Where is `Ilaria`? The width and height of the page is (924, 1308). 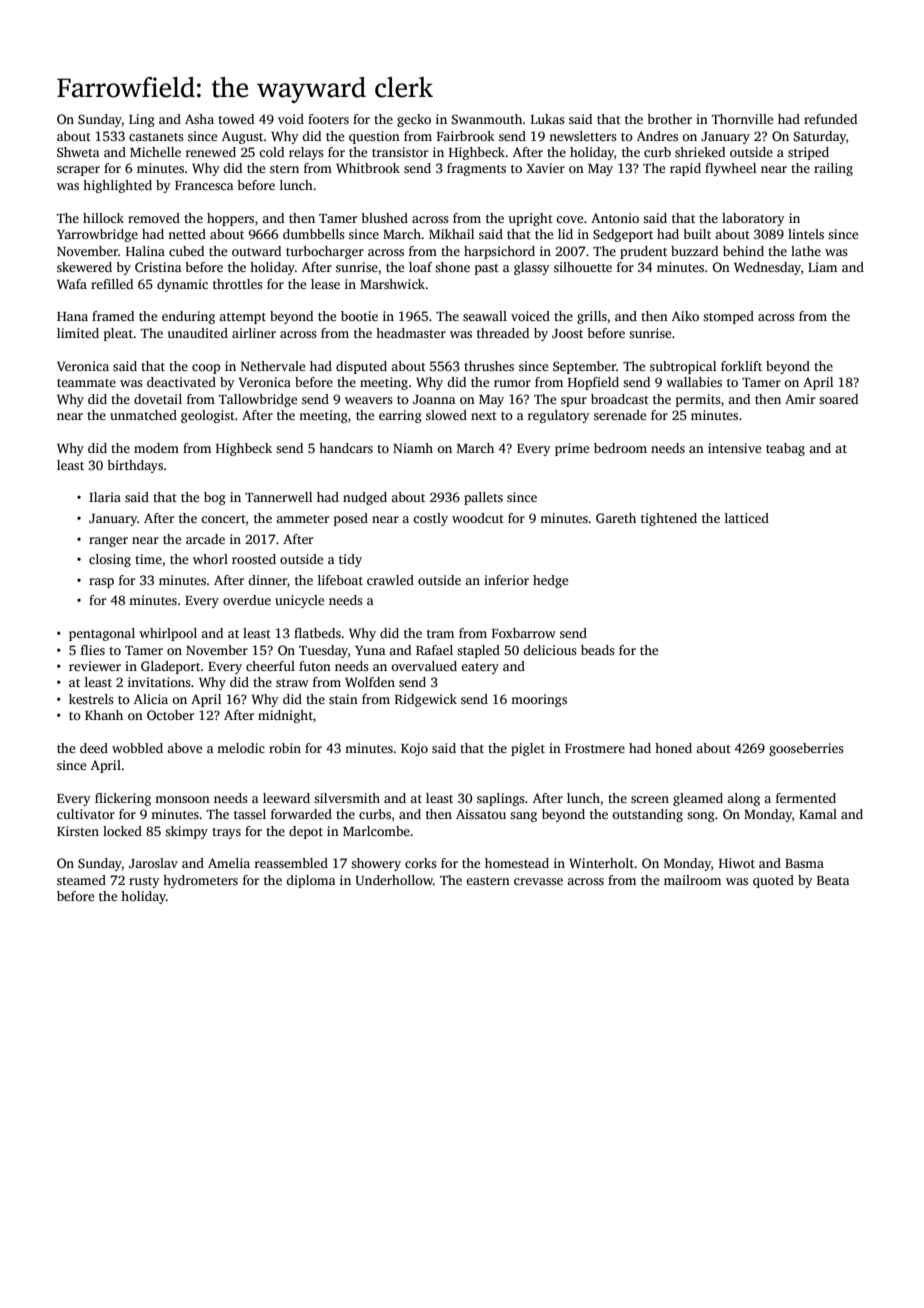
Ilaria is located at coordinates (105, 497).
